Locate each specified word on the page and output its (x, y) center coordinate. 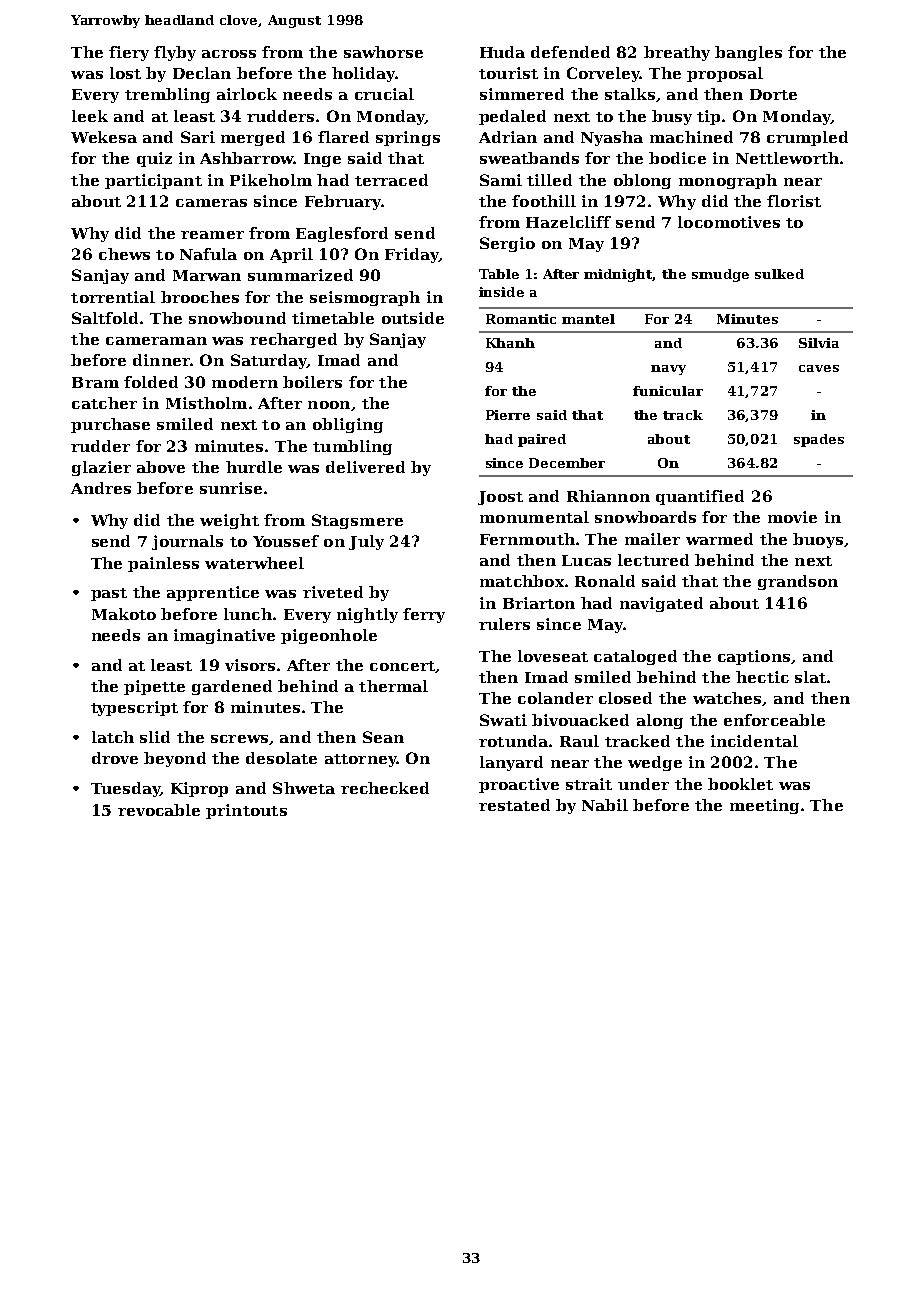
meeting (764, 806)
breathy (677, 53)
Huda (502, 52)
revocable (159, 810)
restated (514, 805)
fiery (129, 53)
